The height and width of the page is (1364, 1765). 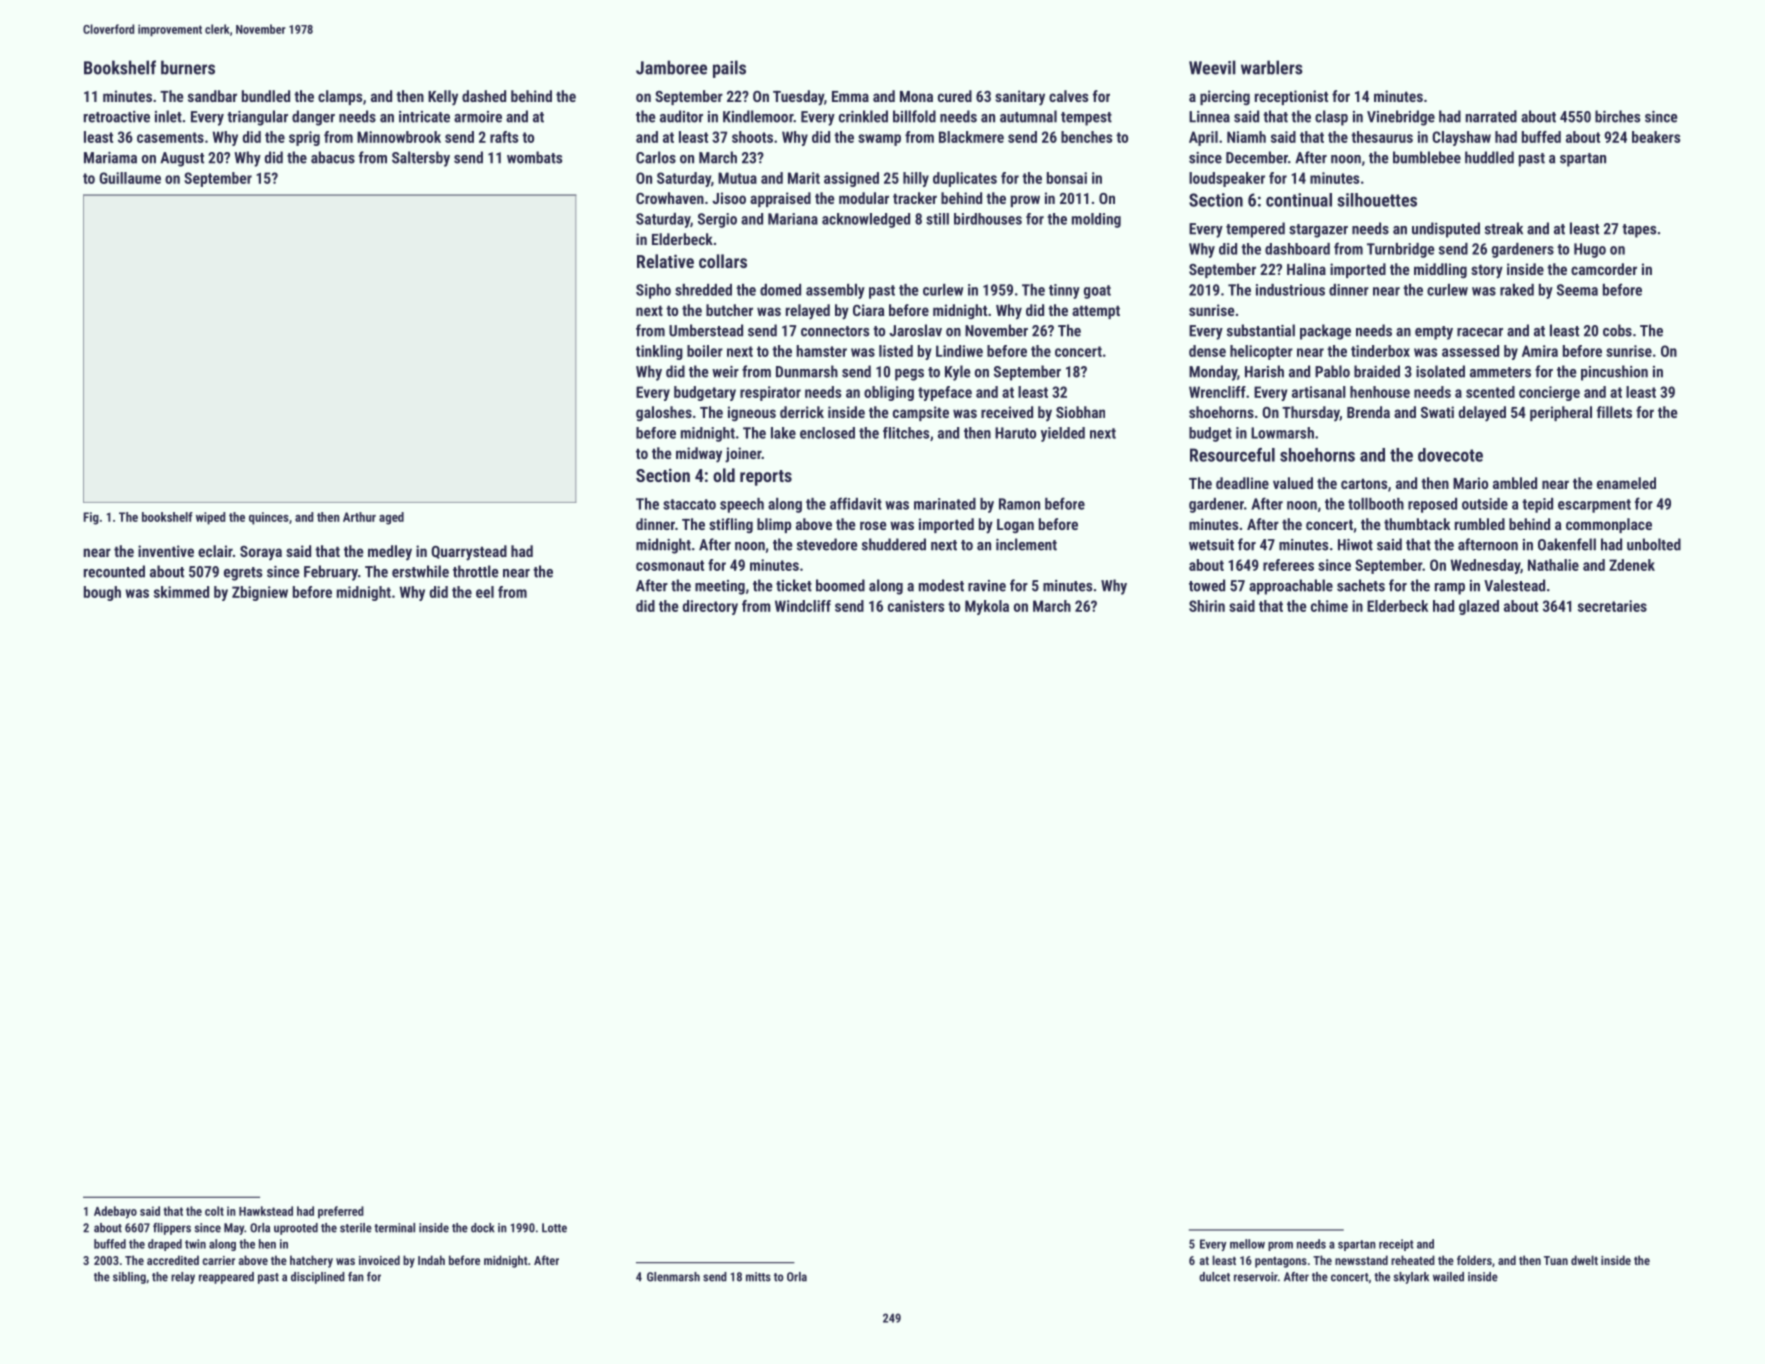 What do you see at coordinates (1612, 606) in the page?
I see `secretaries` at bounding box center [1612, 606].
